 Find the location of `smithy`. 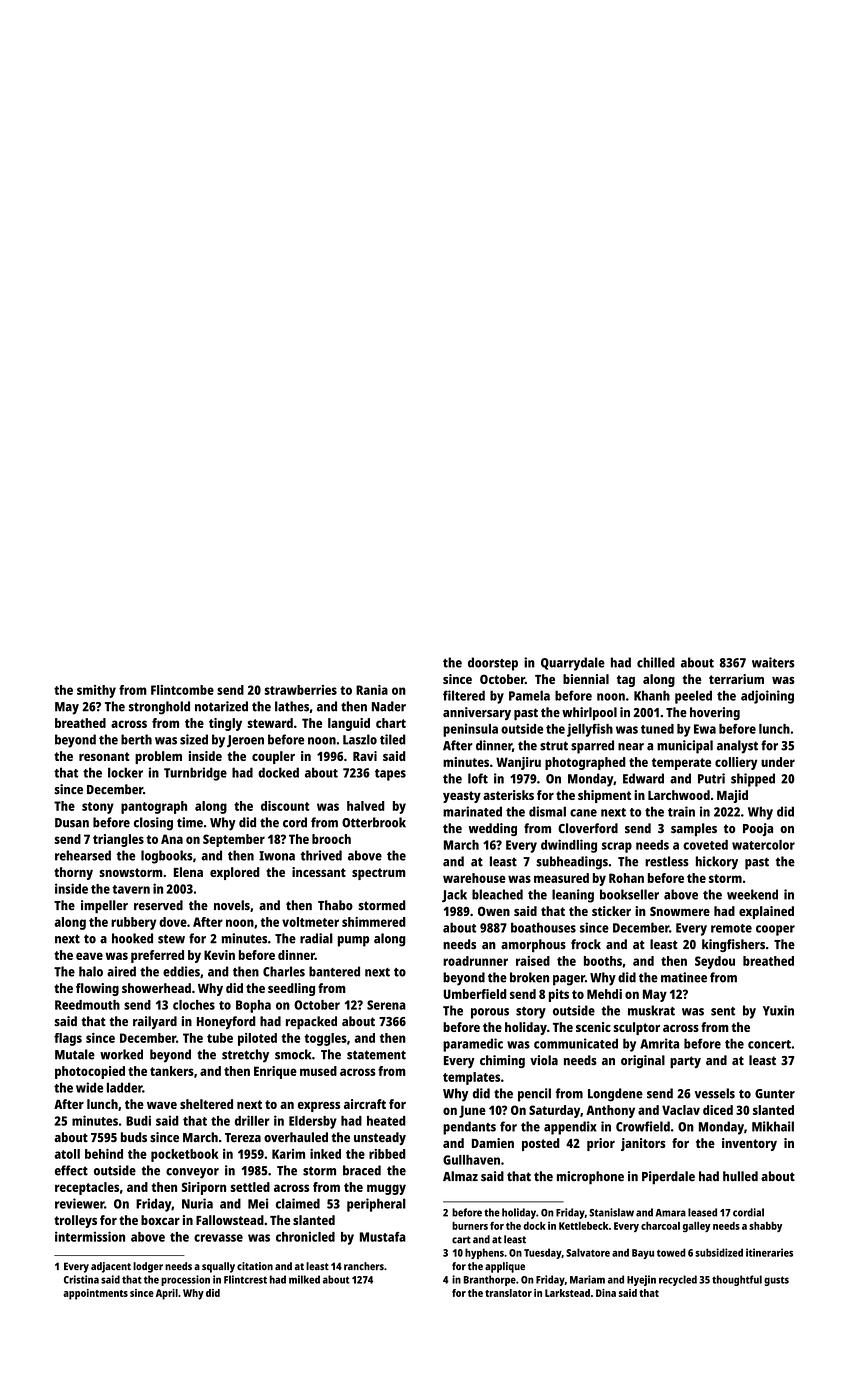

smithy is located at coordinates (96, 691).
